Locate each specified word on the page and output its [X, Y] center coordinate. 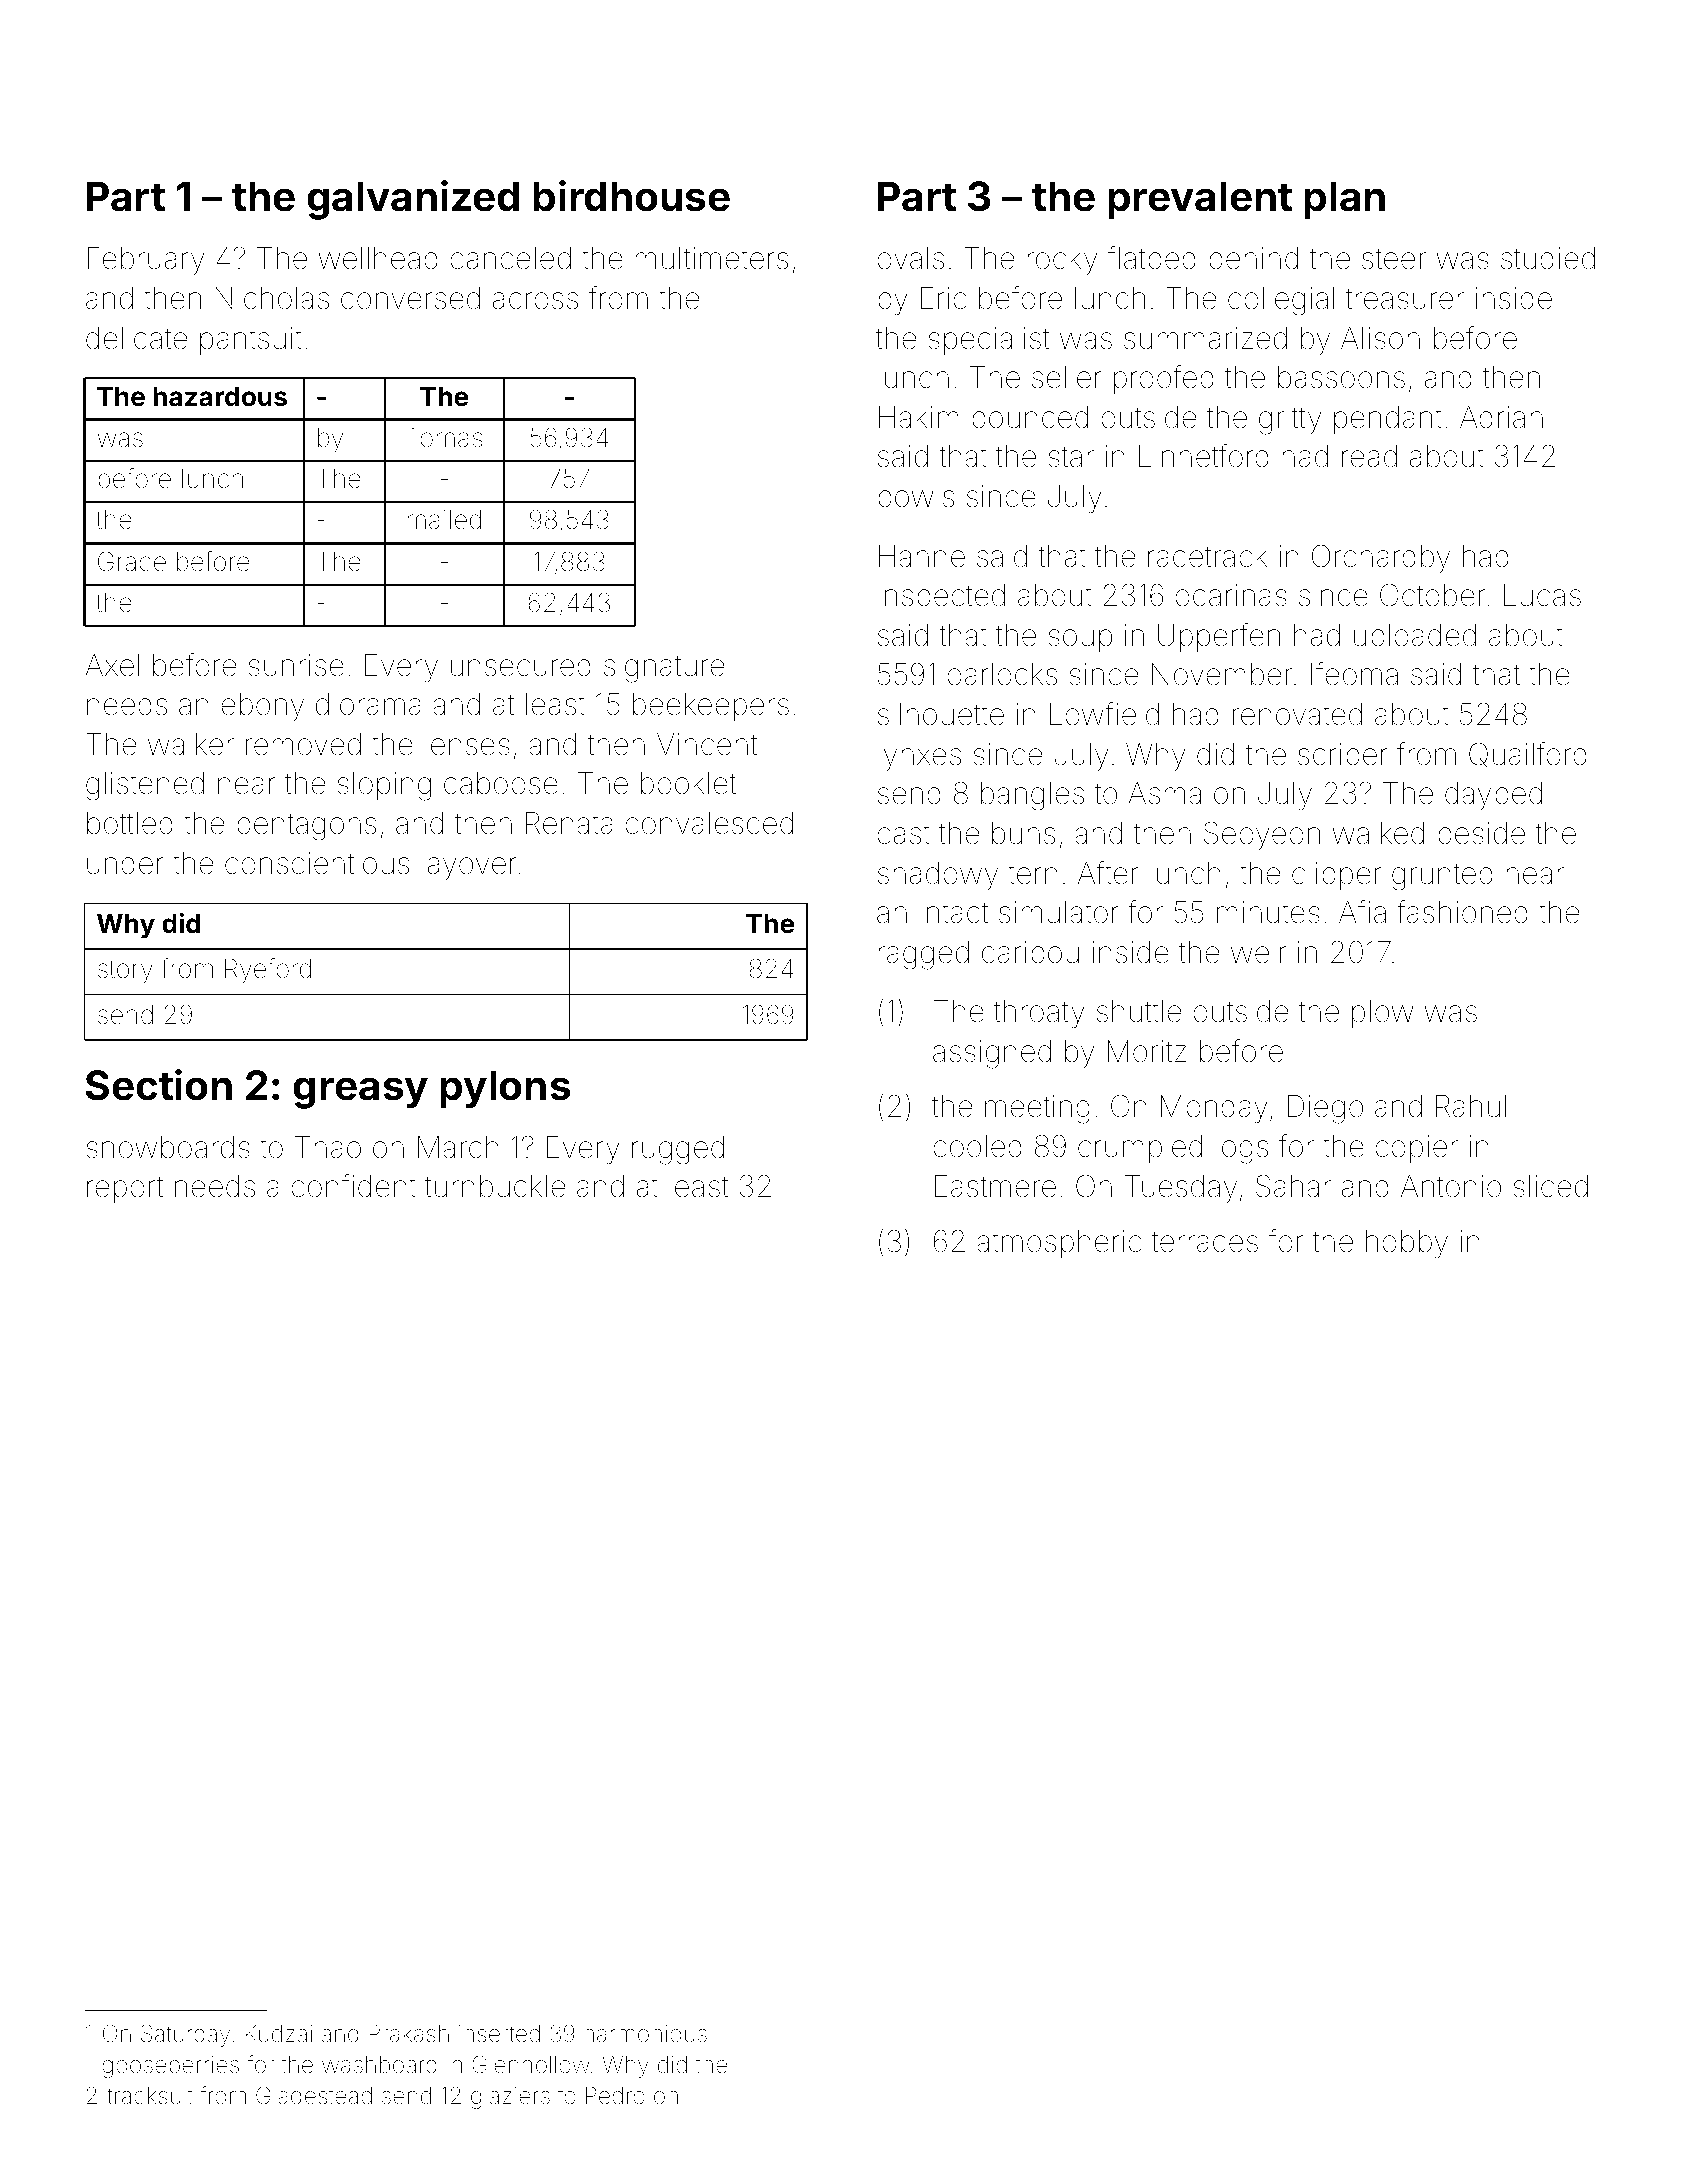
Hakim [919, 417]
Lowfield [1104, 714]
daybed [1493, 796]
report [125, 1189]
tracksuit [150, 2096]
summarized [1205, 338]
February [146, 261]
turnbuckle [495, 1186]
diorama [368, 704]
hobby [1407, 1244]
